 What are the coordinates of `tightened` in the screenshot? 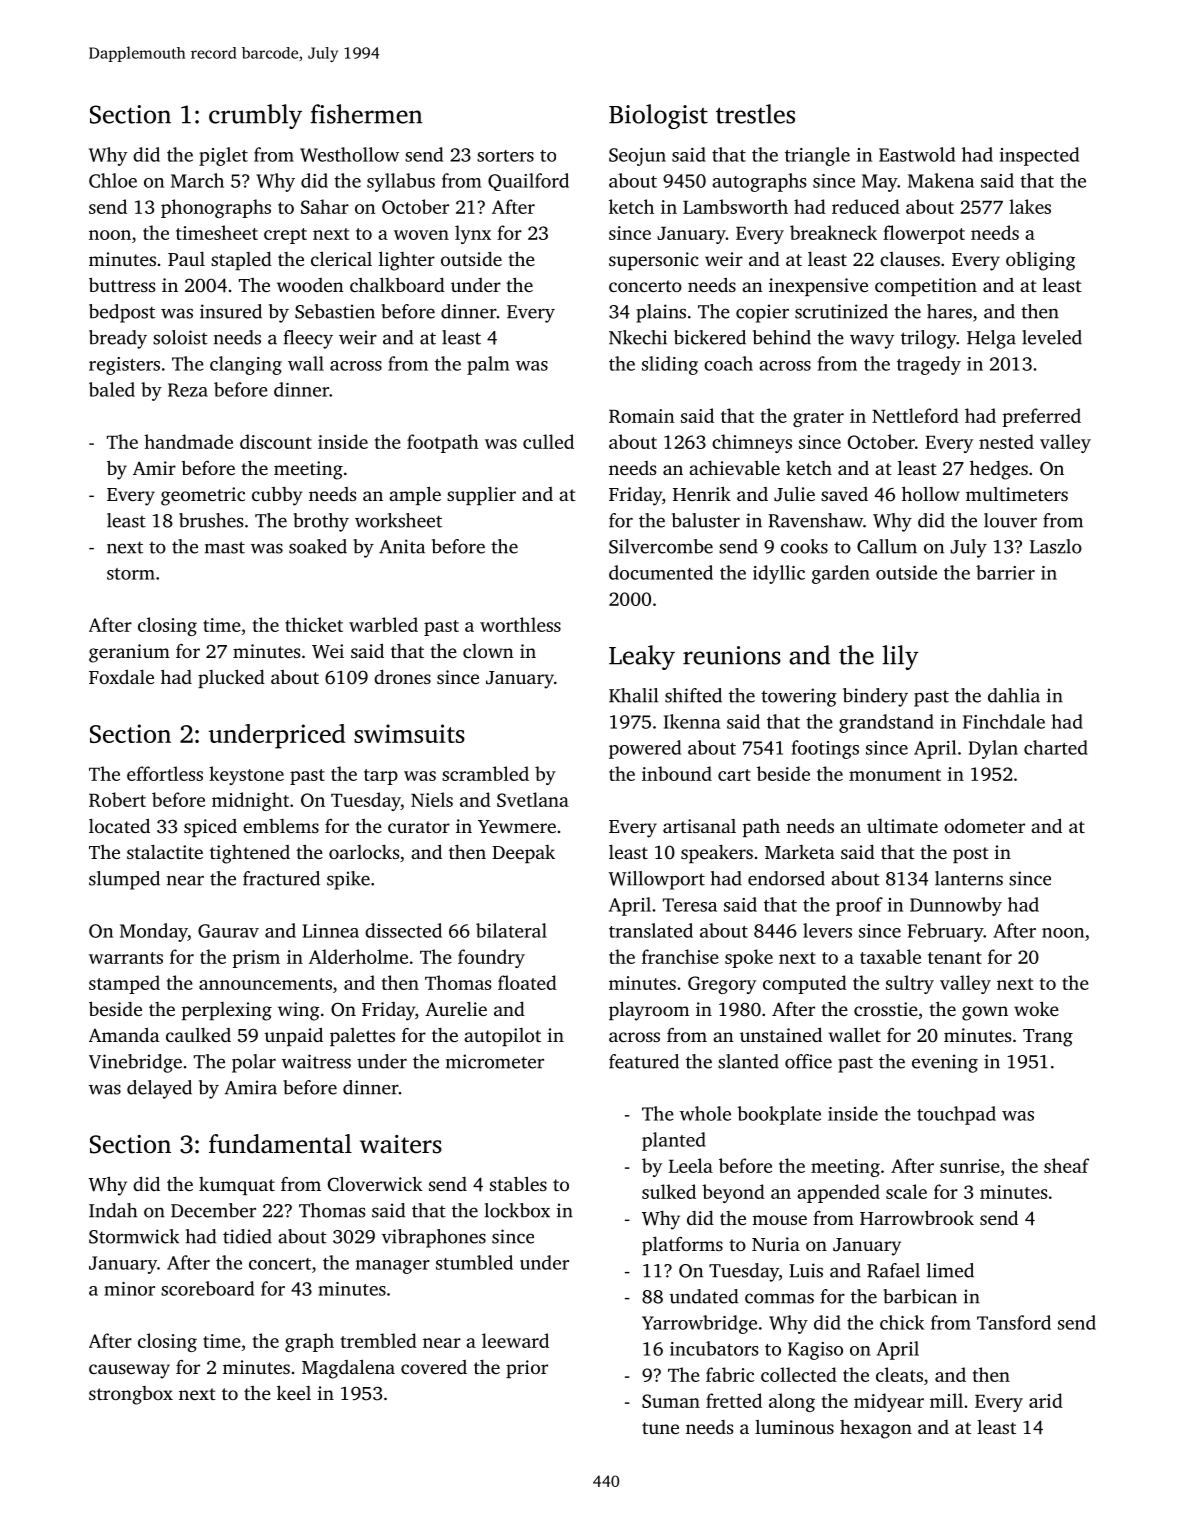 It's located at (250, 854).
